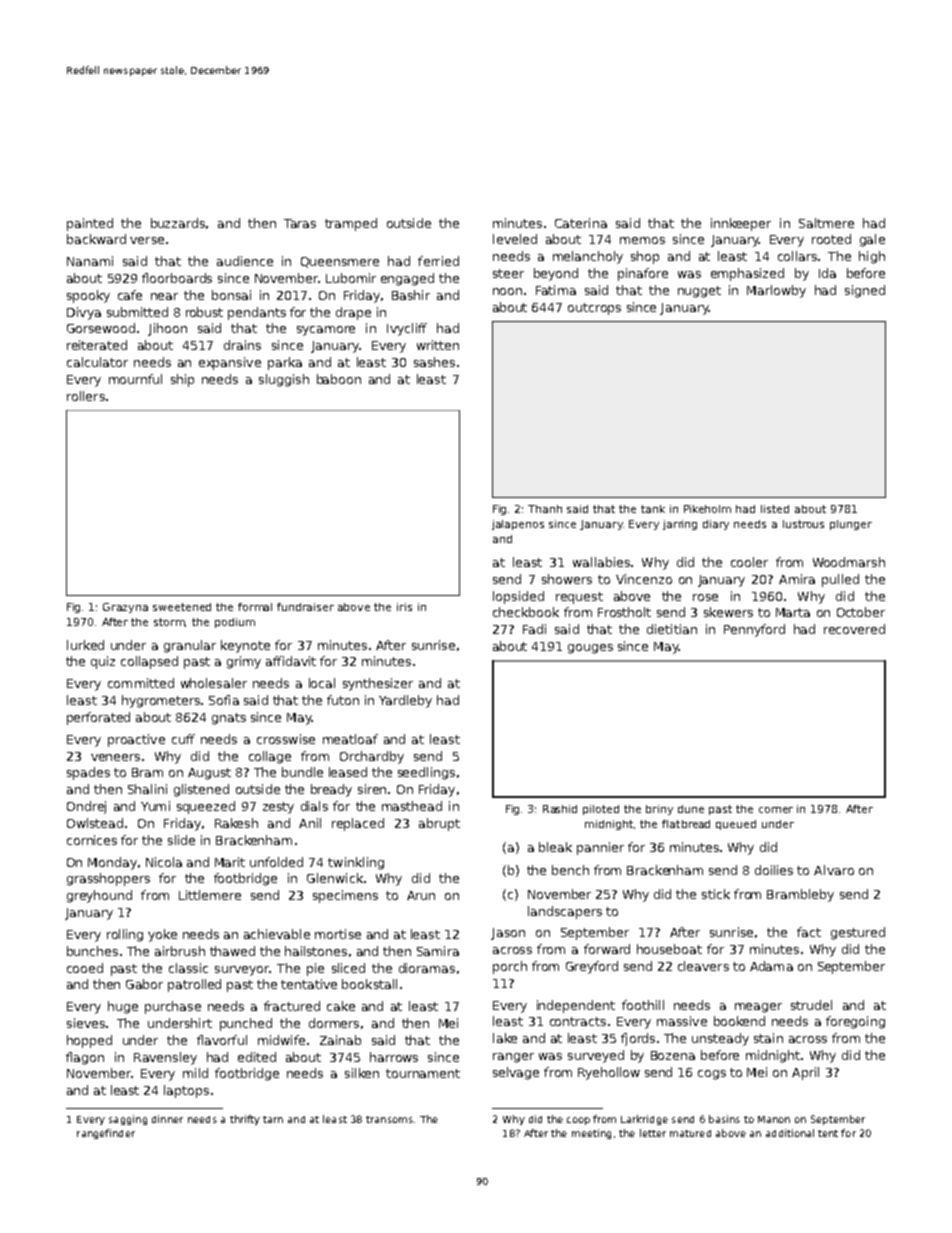 This image has height=1233, width=952. I want to click on corner, so click(776, 810).
